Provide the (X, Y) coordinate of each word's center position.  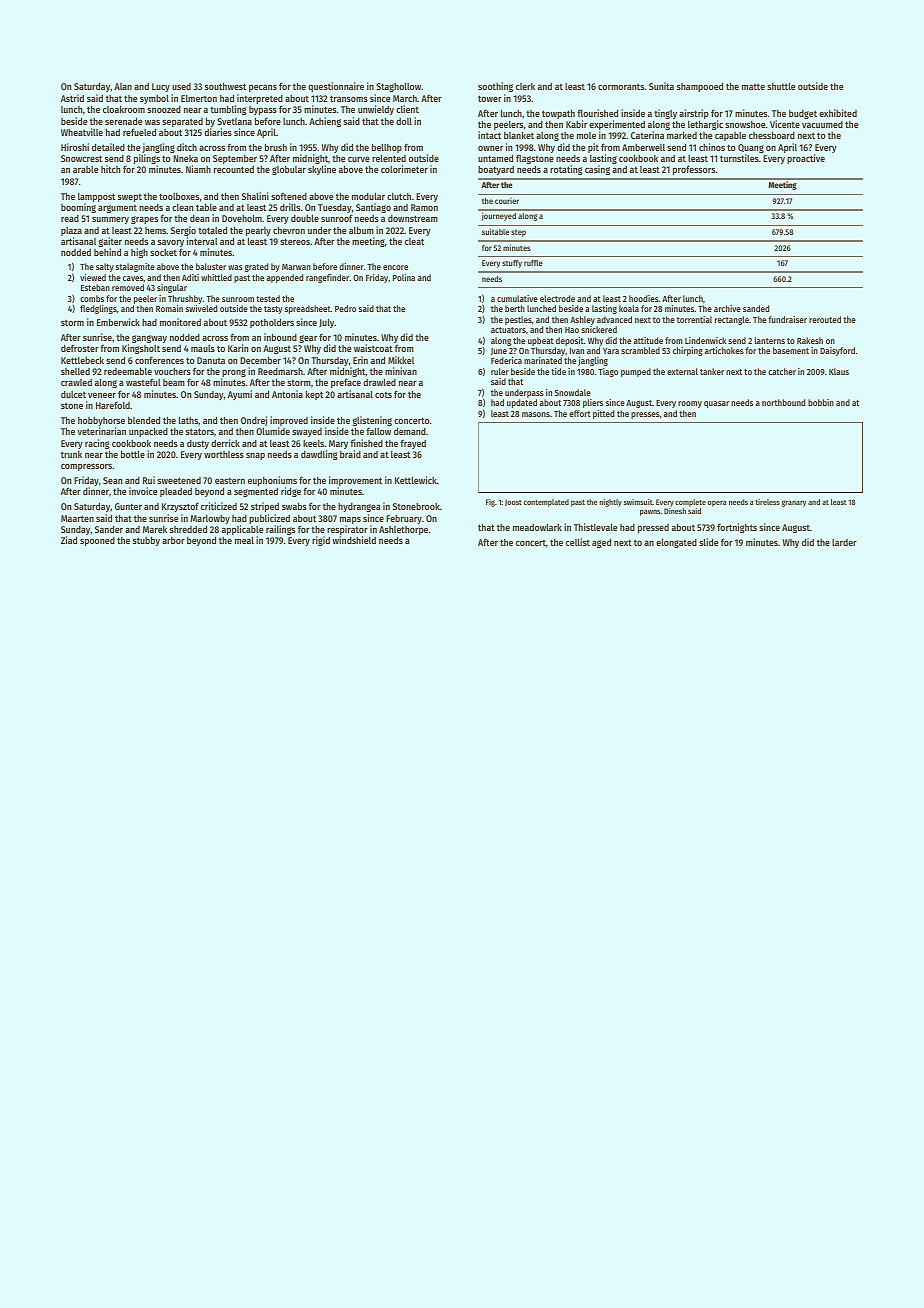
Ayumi (240, 395)
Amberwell (643, 147)
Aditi (190, 277)
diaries (218, 132)
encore (395, 267)
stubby (146, 541)
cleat (414, 241)
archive (727, 308)
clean (183, 207)
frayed (413, 444)
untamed (495, 158)
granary (794, 503)
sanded (756, 308)
